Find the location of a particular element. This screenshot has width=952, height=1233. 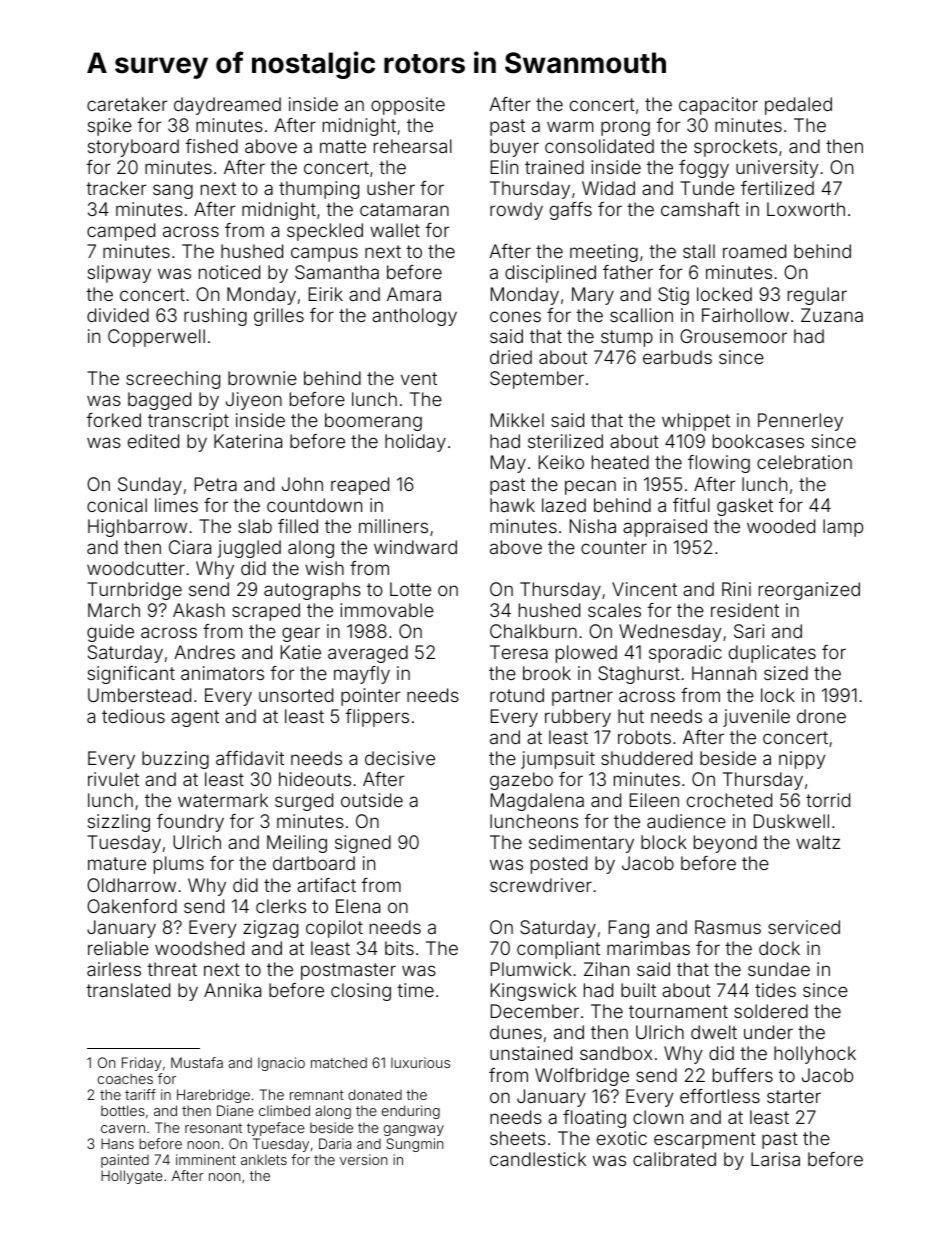

thumping is located at coordinates (319, 190).
